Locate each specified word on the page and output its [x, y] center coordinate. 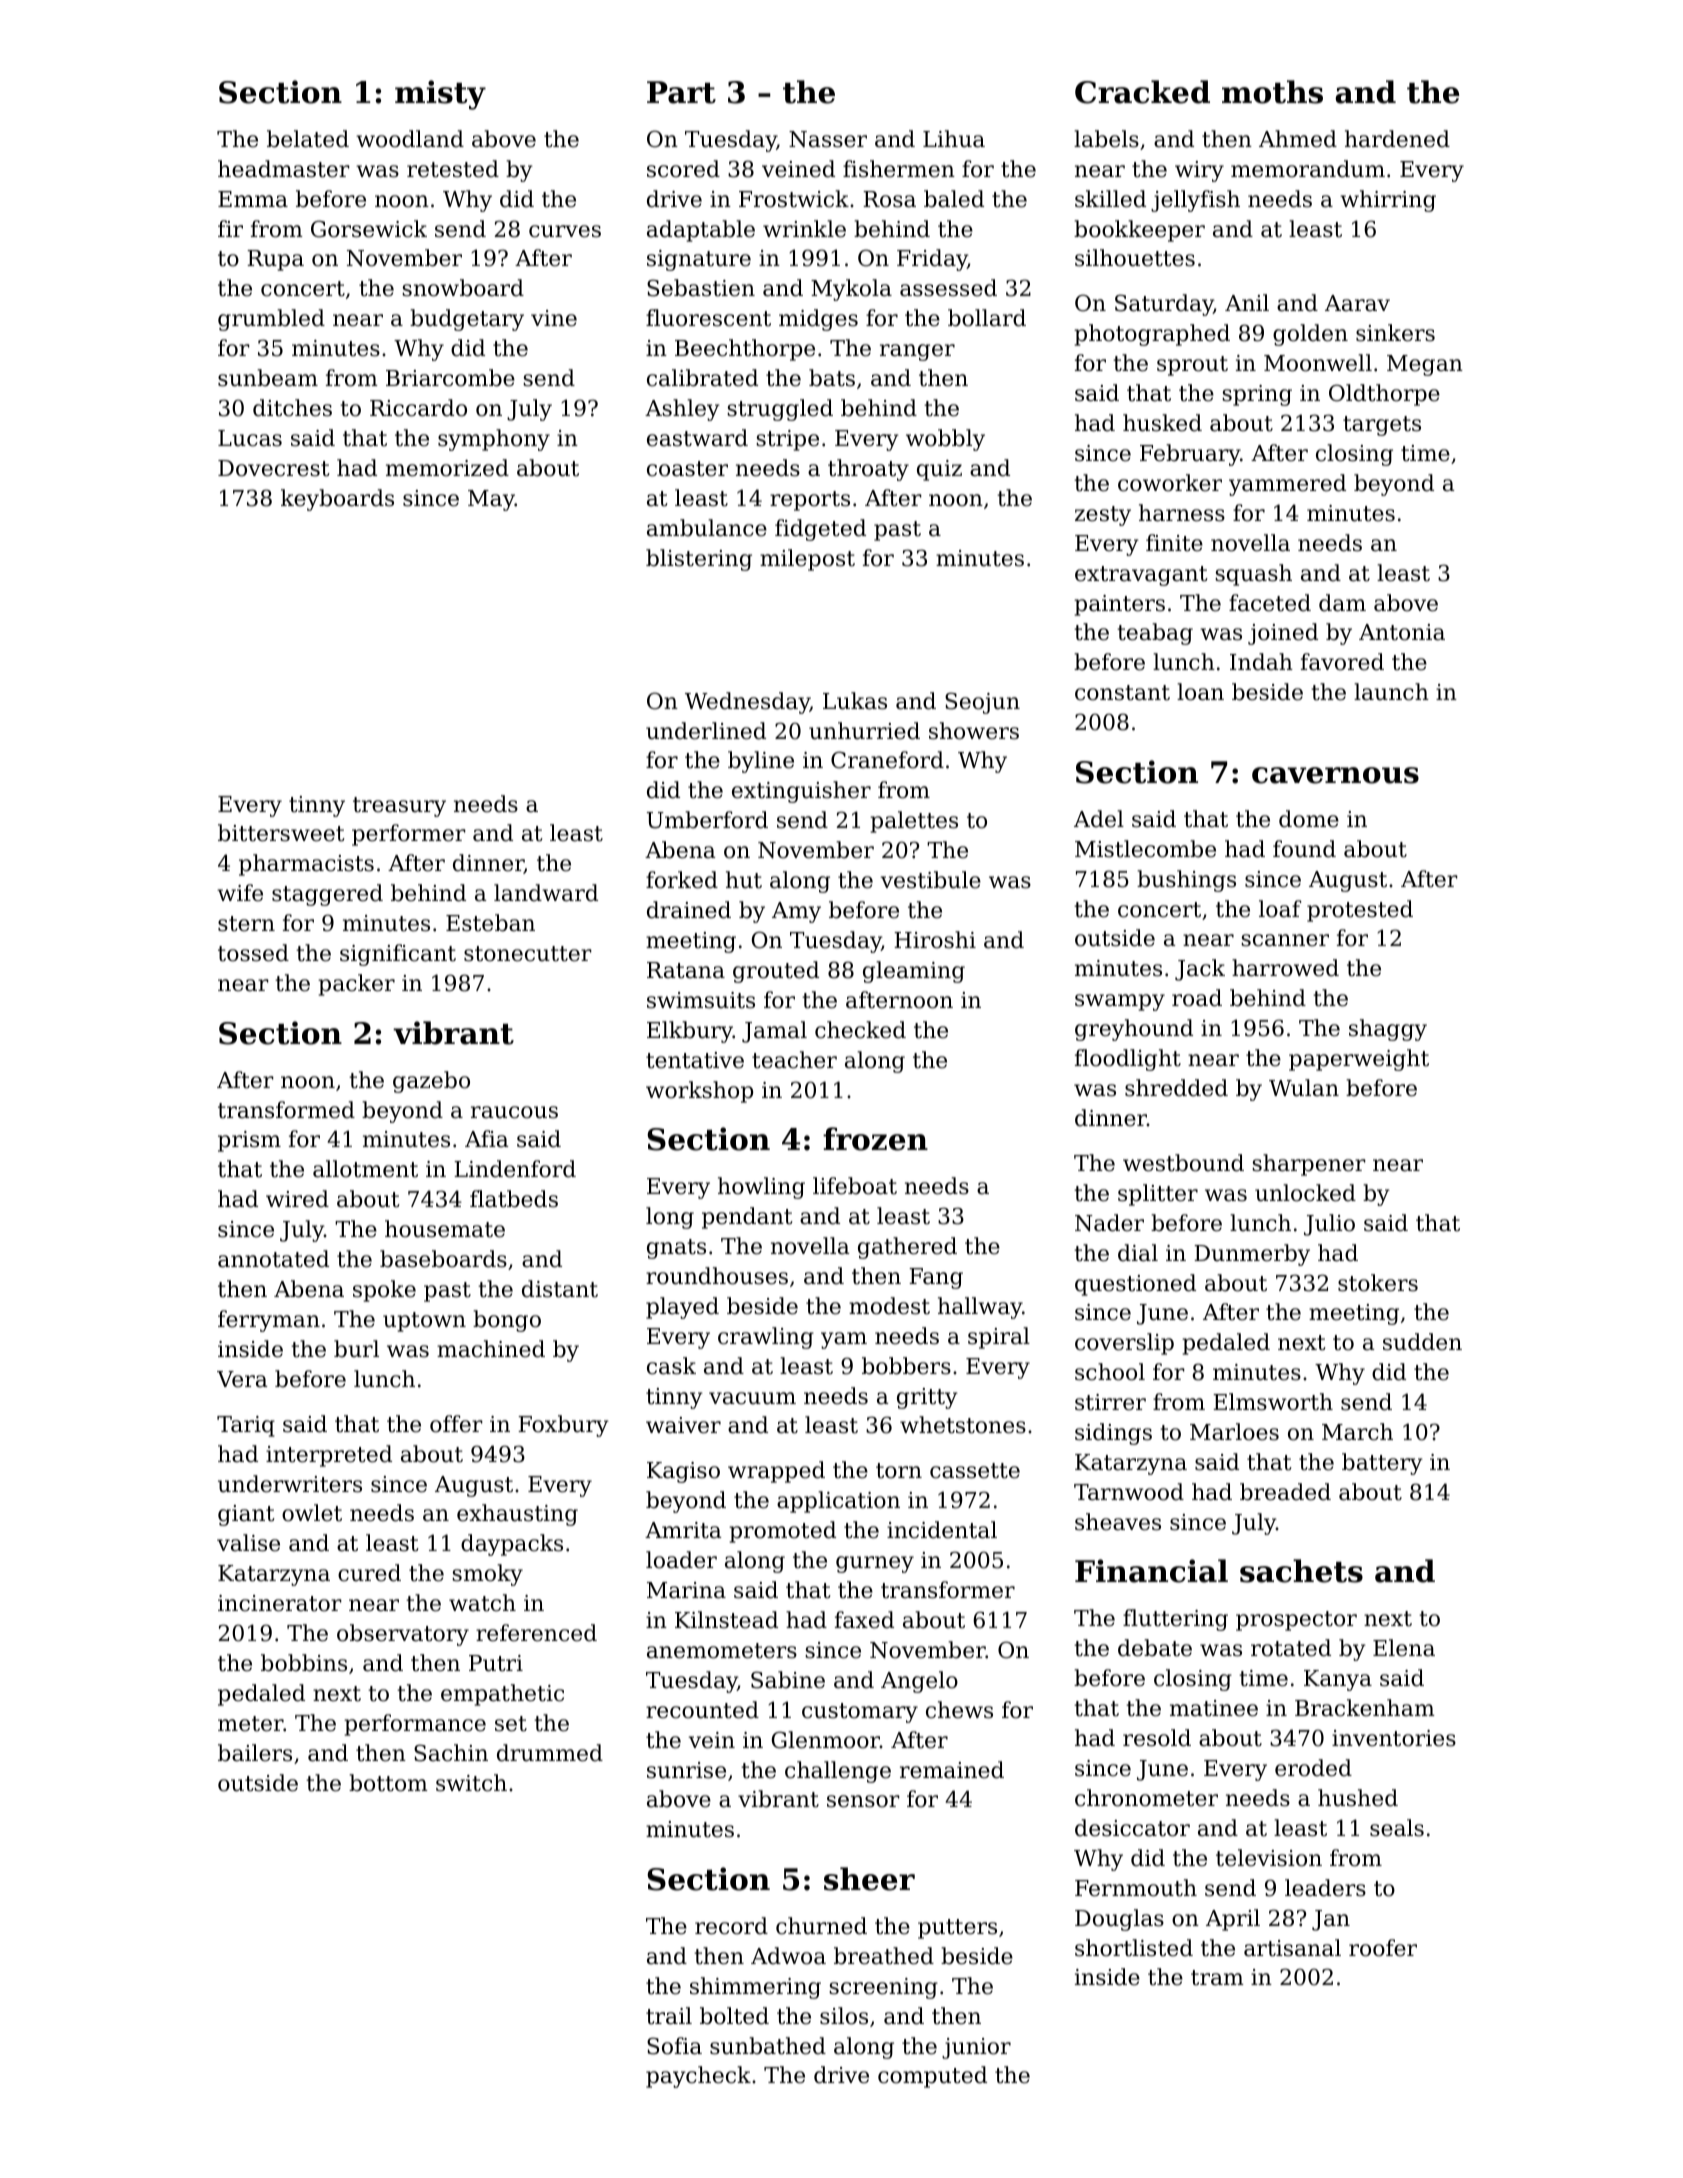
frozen [875, 1139]
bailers [255, 1753]
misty [440, 95]
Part [681, 92]
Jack [1200, 970]
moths [1272, 92]
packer [356, 985]
